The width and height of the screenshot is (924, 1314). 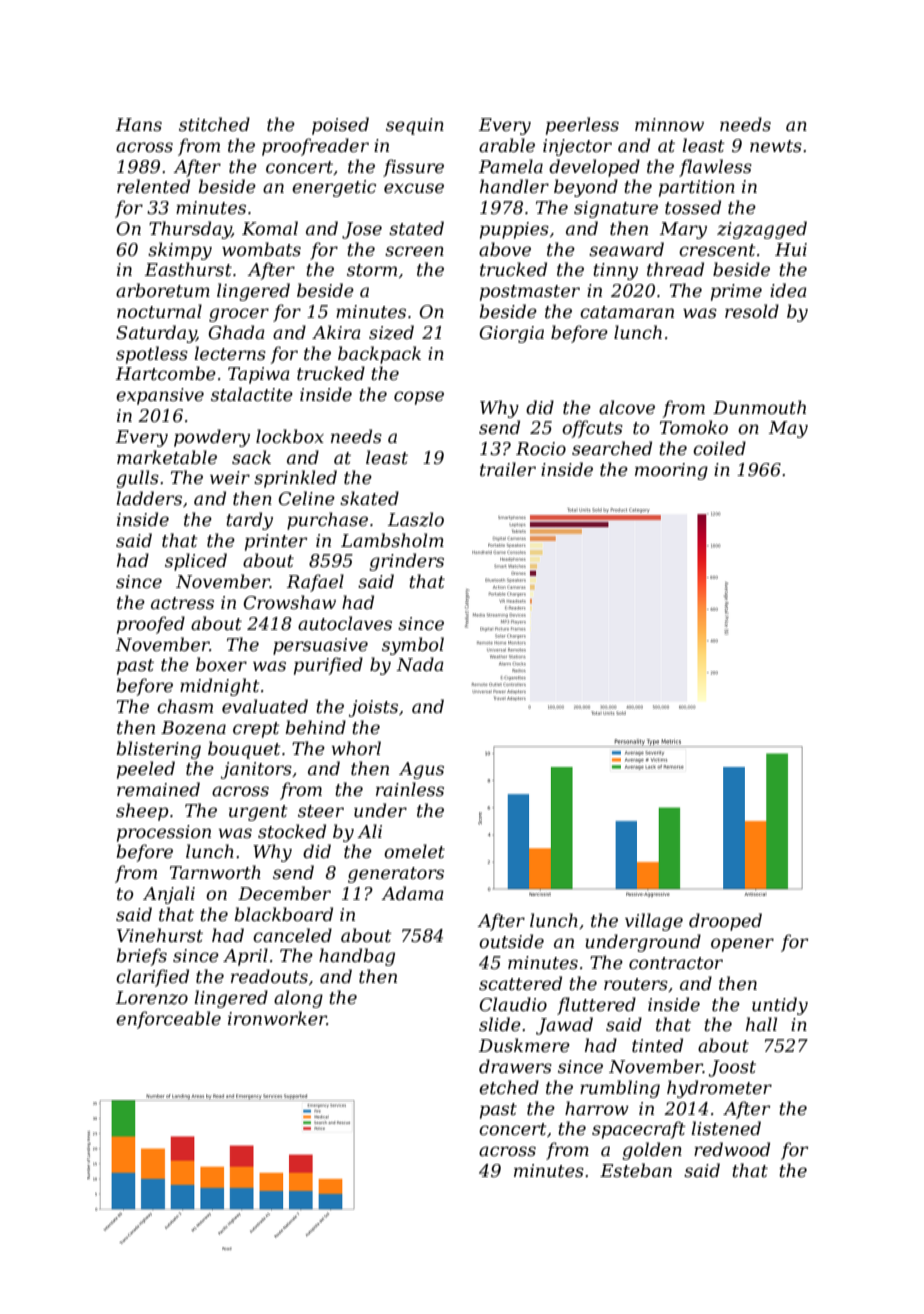 I want to click on screen, so click(x=414, y=251).
